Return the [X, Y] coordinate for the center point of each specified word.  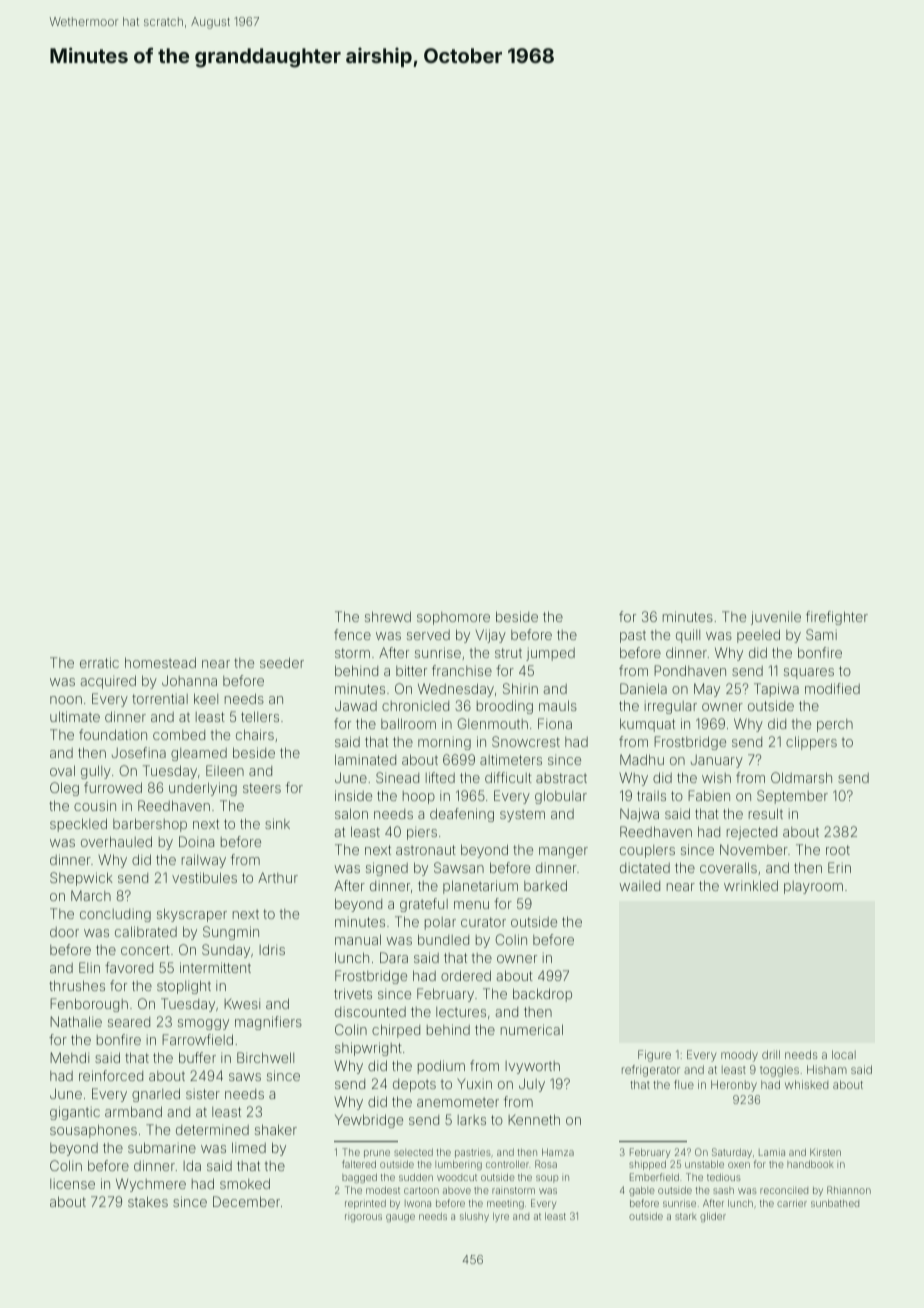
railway [204, 861]
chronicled [415, 706]
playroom [813, 887]
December [246, 1201]
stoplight [184, 987]
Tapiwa [776, 690]
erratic [99, 662]
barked [545, 885]
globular [561, 797]
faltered [359, 1164]
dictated [645, 868]
